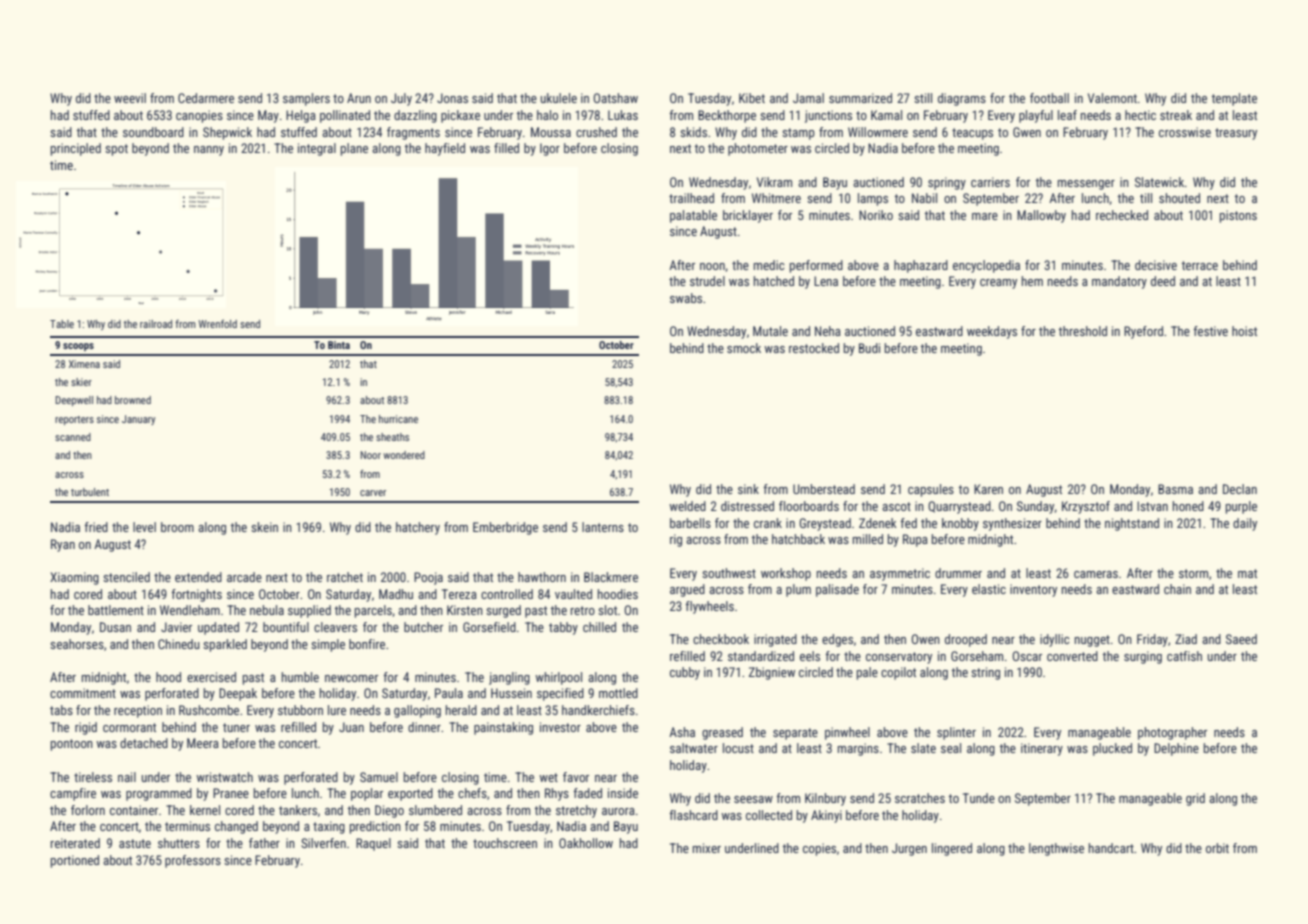  What do you see at coordinates (90, 492) in the image?
I see `turbulent` at bounding box center [90, 492].
